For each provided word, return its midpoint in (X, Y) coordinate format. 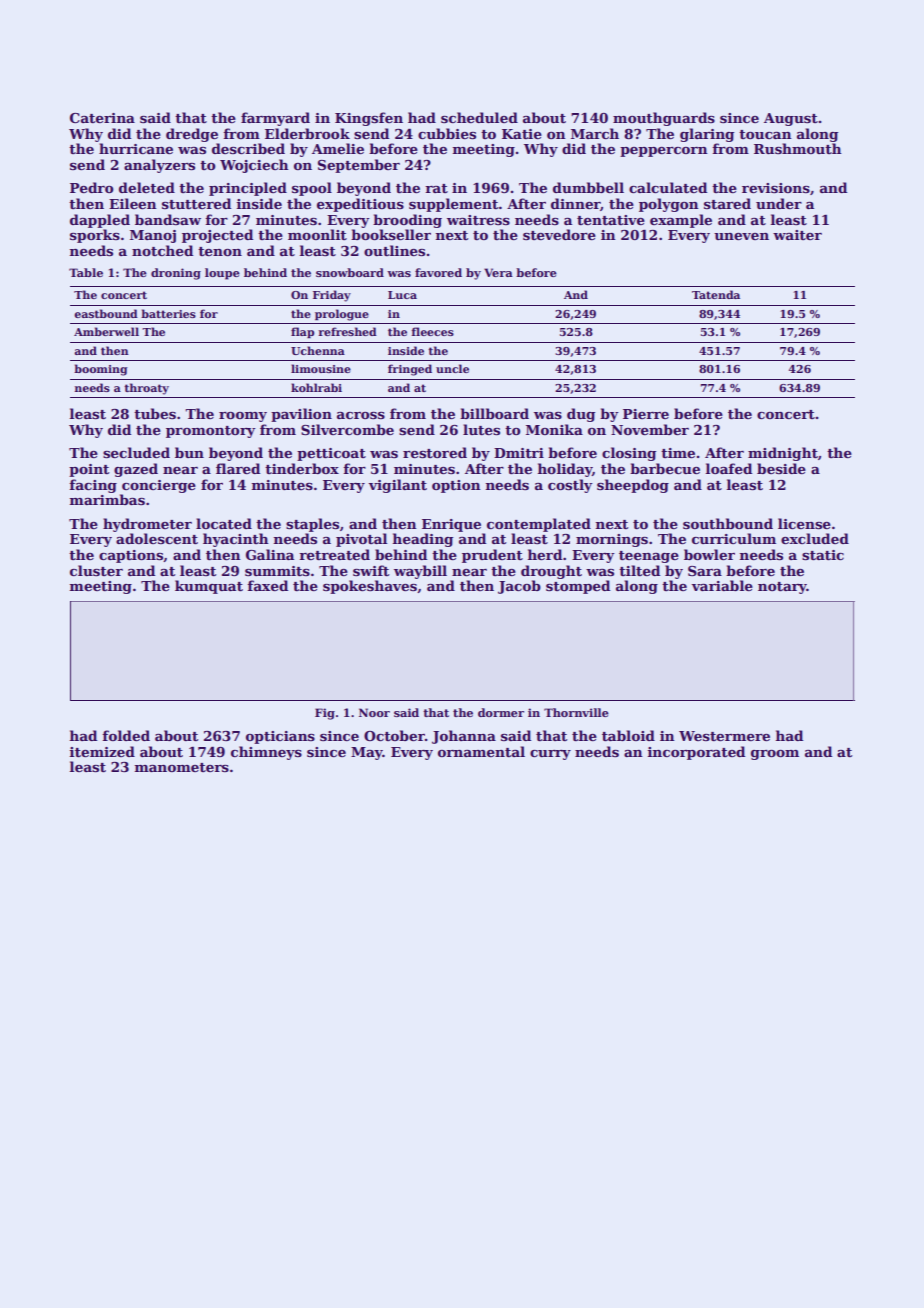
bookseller (391, 234)
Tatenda (716, 294)
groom (775, 755)
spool (312, 189)
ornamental (481, 751)
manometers (182, 767)
